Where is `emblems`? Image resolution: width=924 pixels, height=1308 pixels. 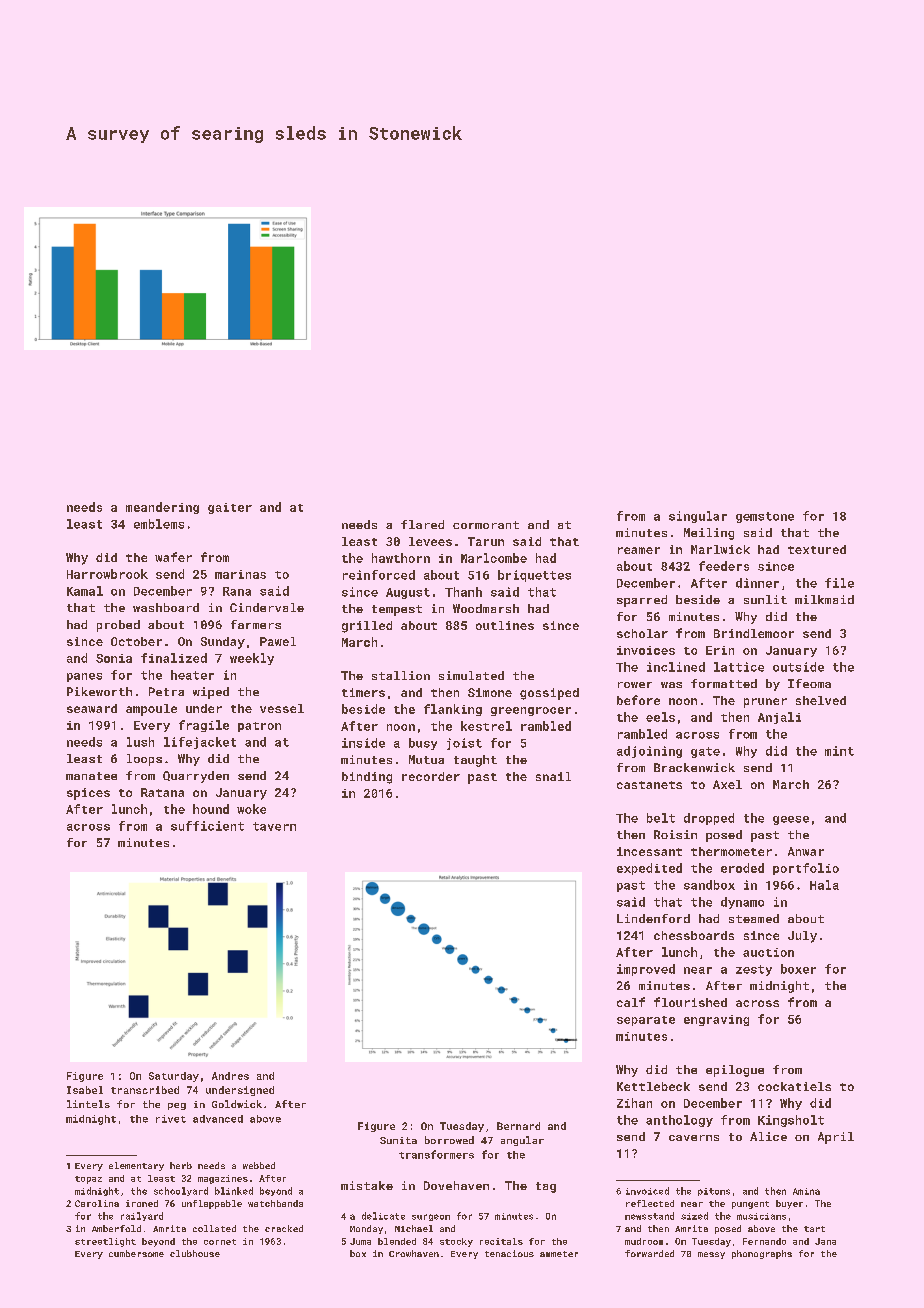 emblems is located at coordinates (159, 524).
